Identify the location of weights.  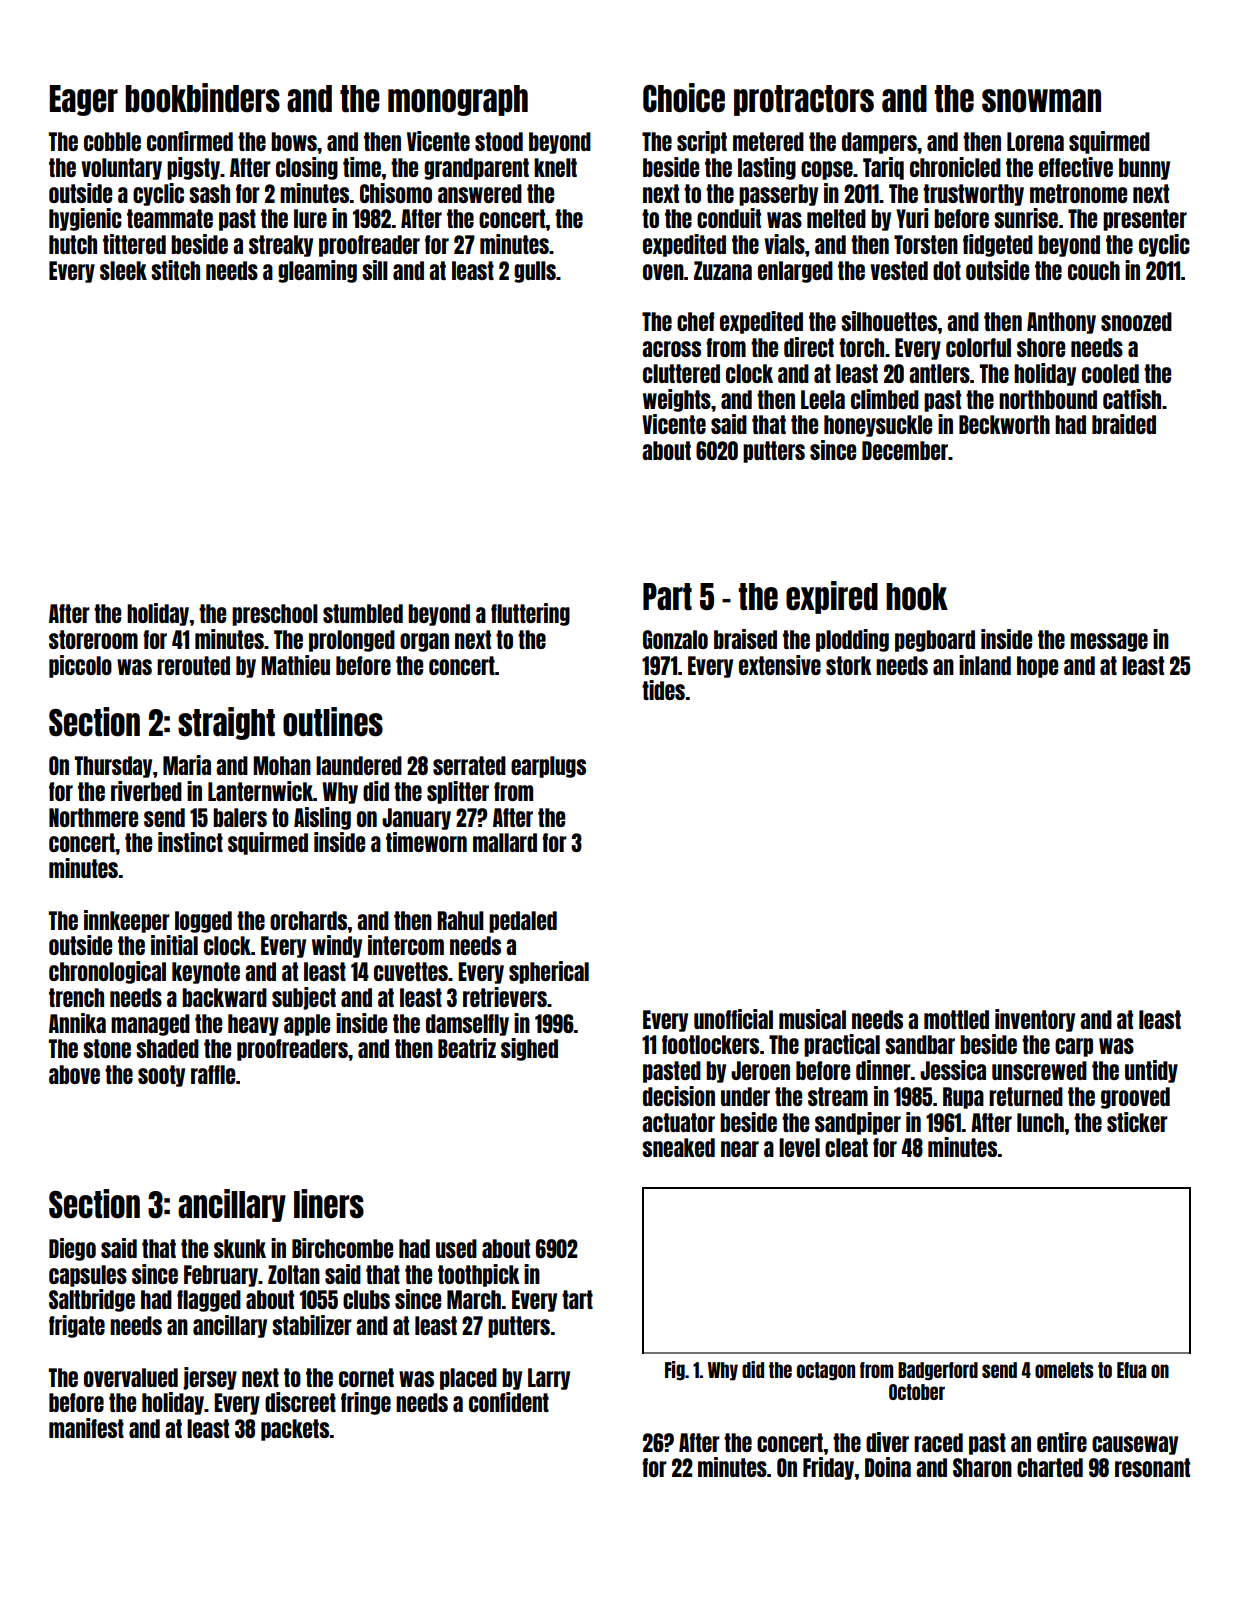
(677, 400).
